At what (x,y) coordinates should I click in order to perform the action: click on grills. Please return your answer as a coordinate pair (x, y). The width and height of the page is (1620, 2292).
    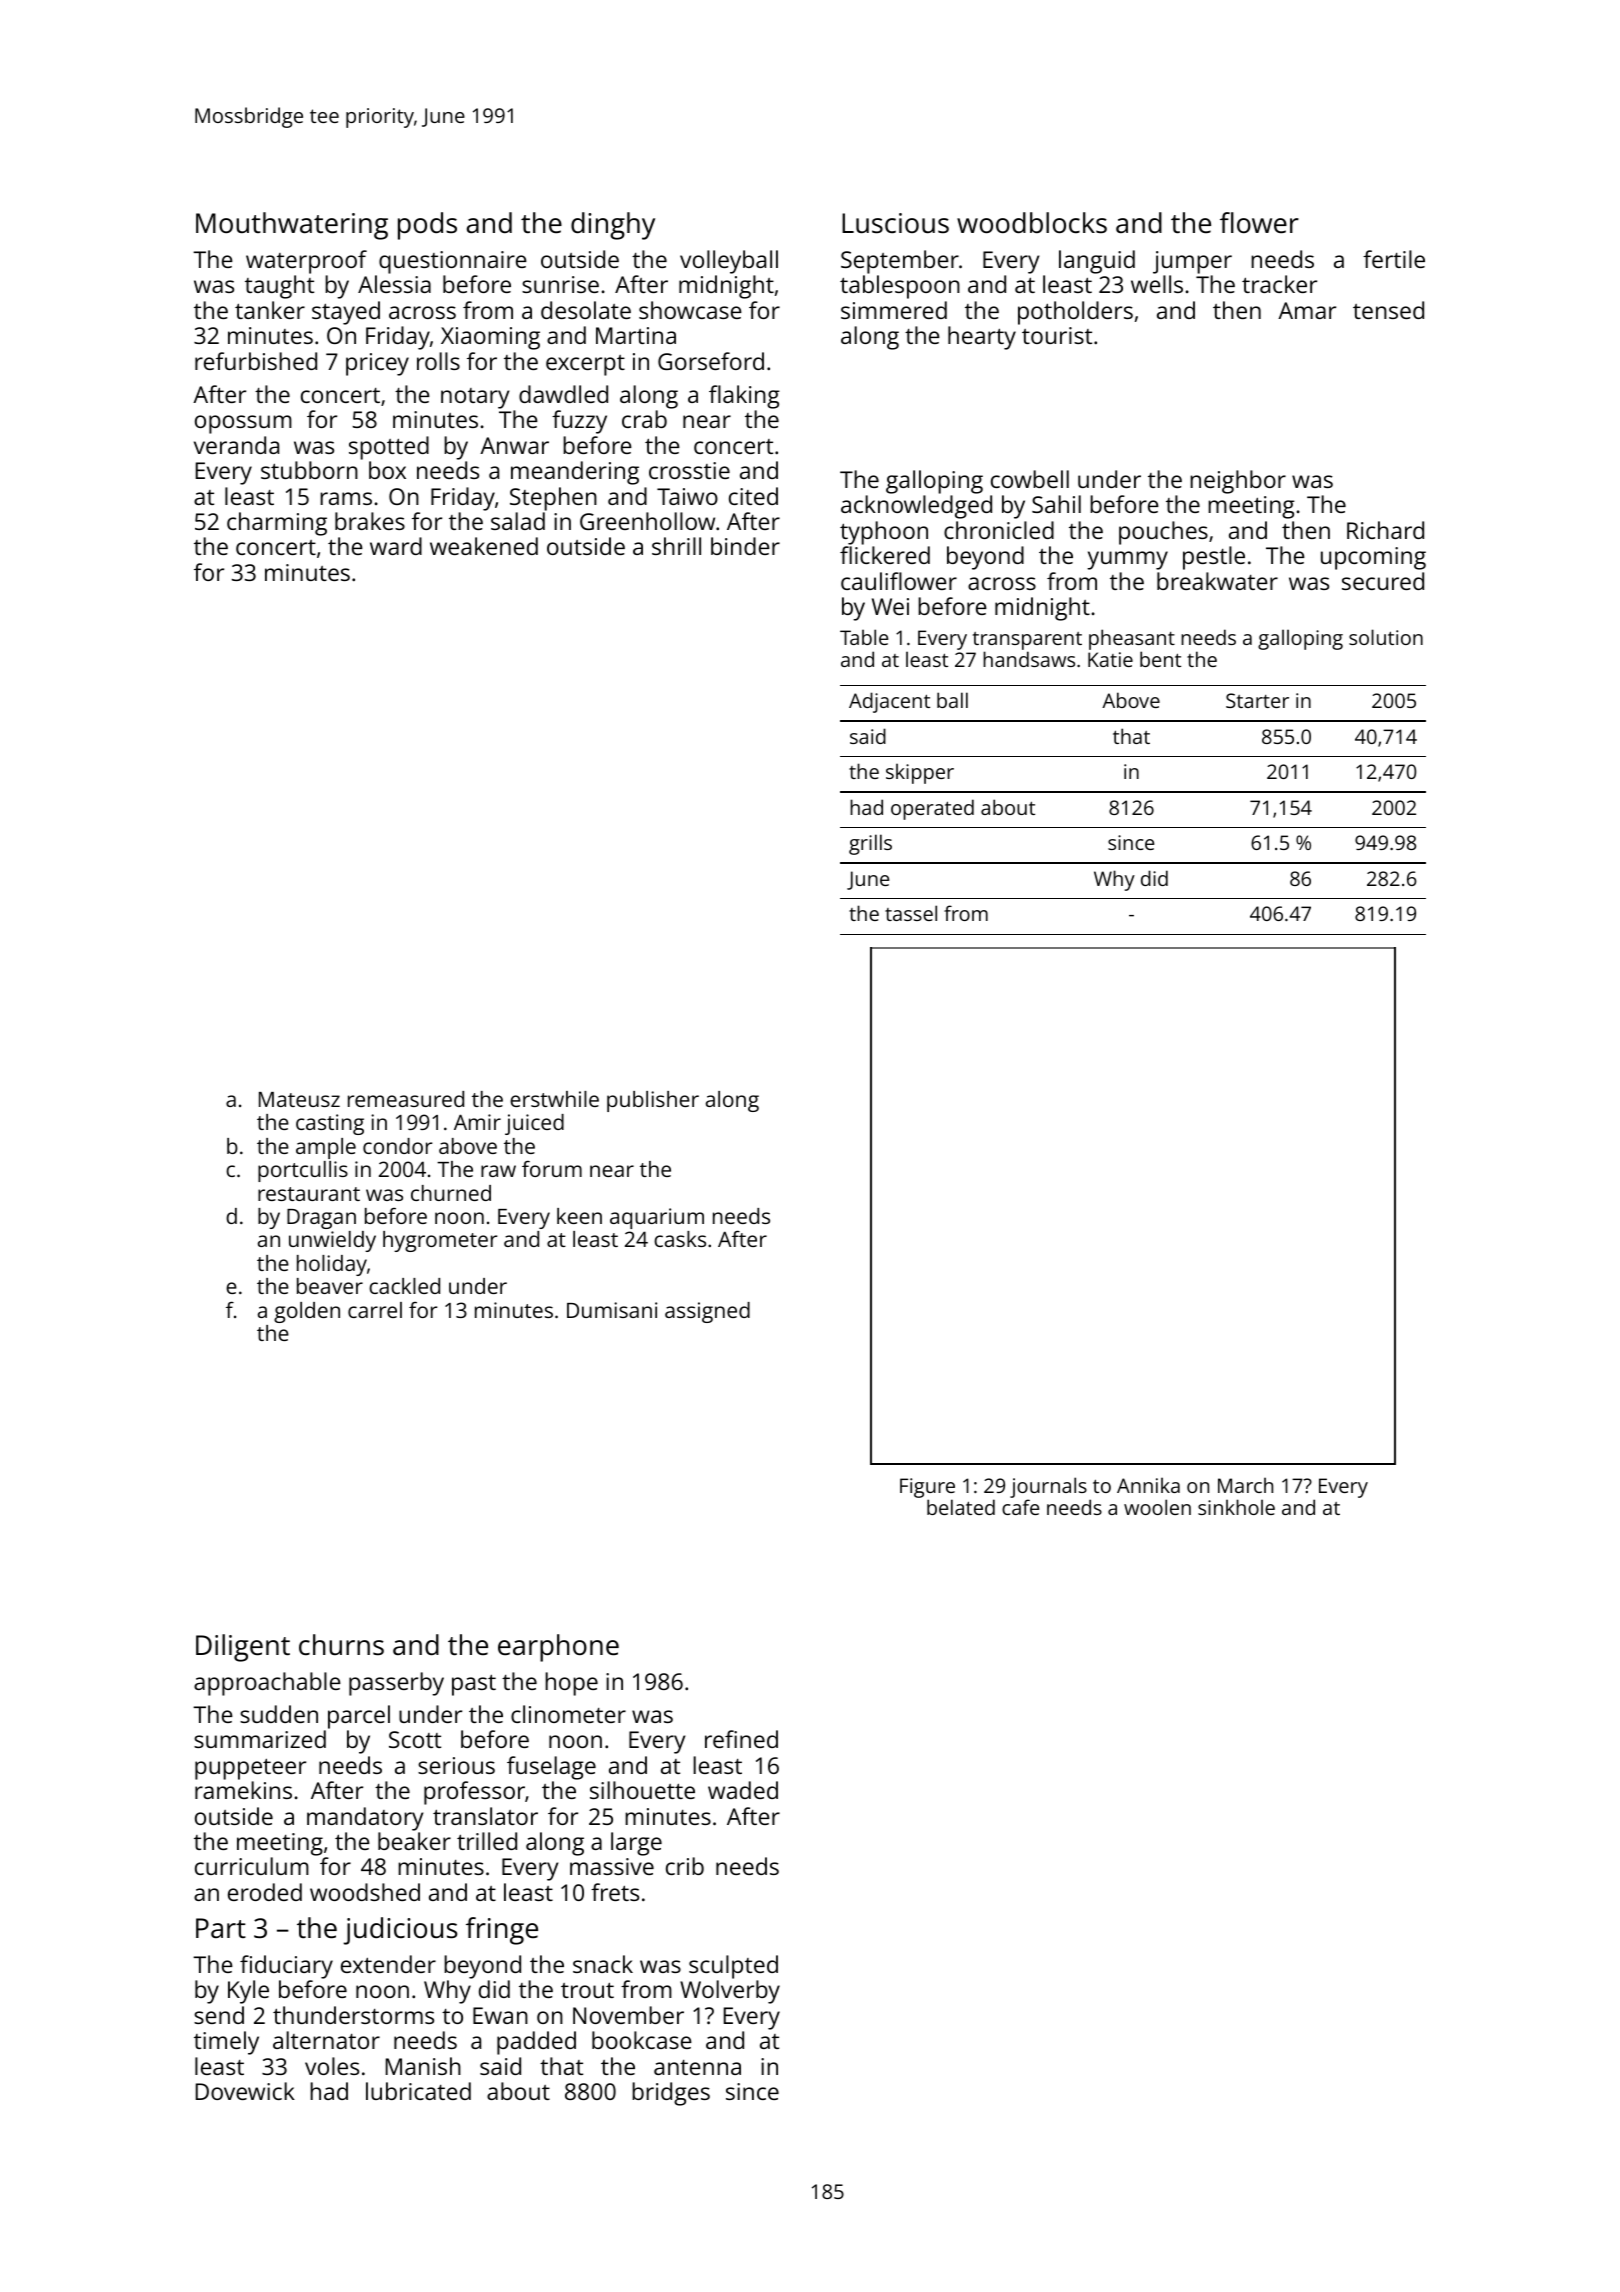
    Looking at the image, I should click on (870, 844).
